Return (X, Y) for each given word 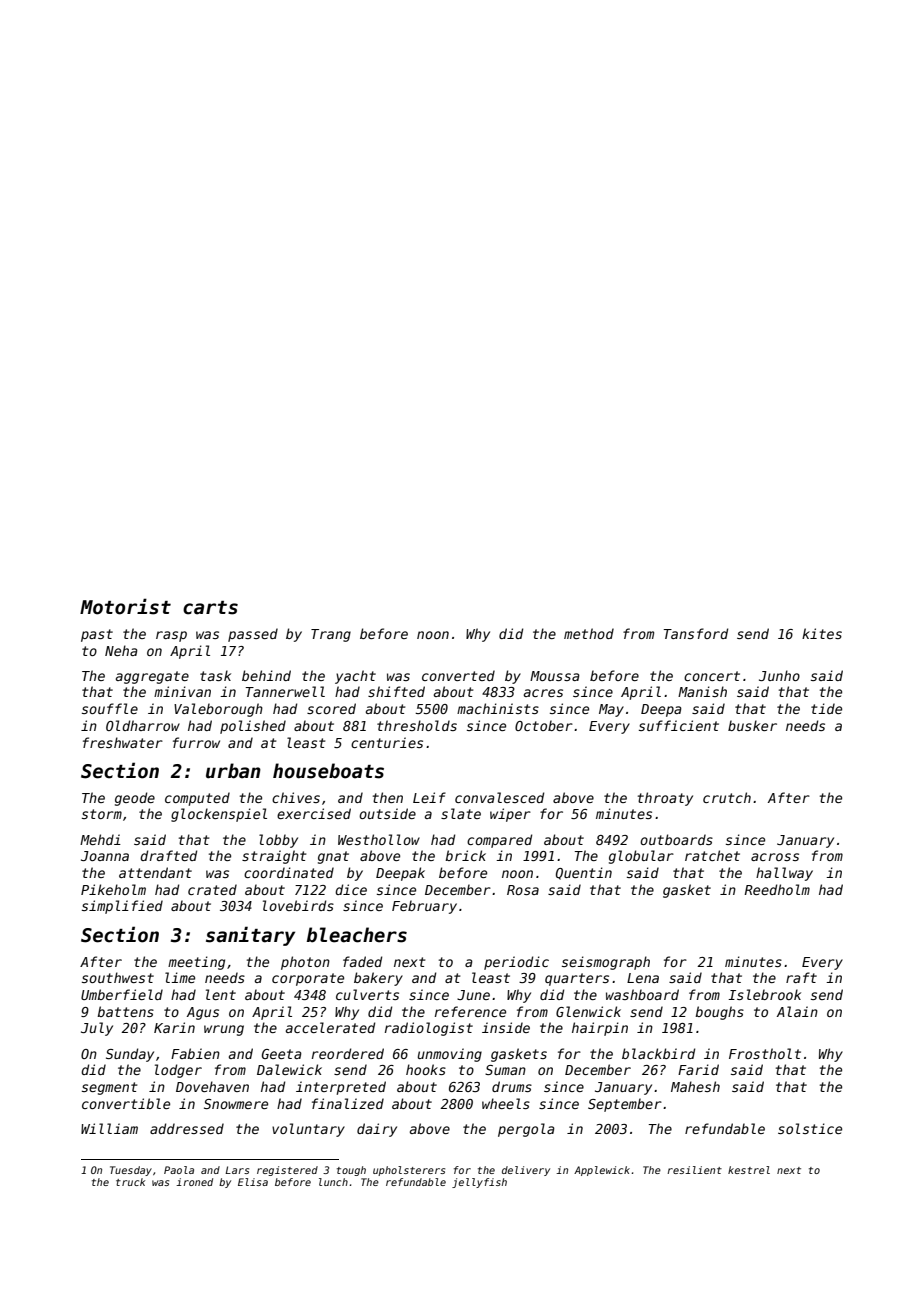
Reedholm (777, 889)
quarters (577, 979)
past (97, 635)
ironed (194, 1182)
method (589, 633)
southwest (118, 977)
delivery (526, 1171)
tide (826, 708)
